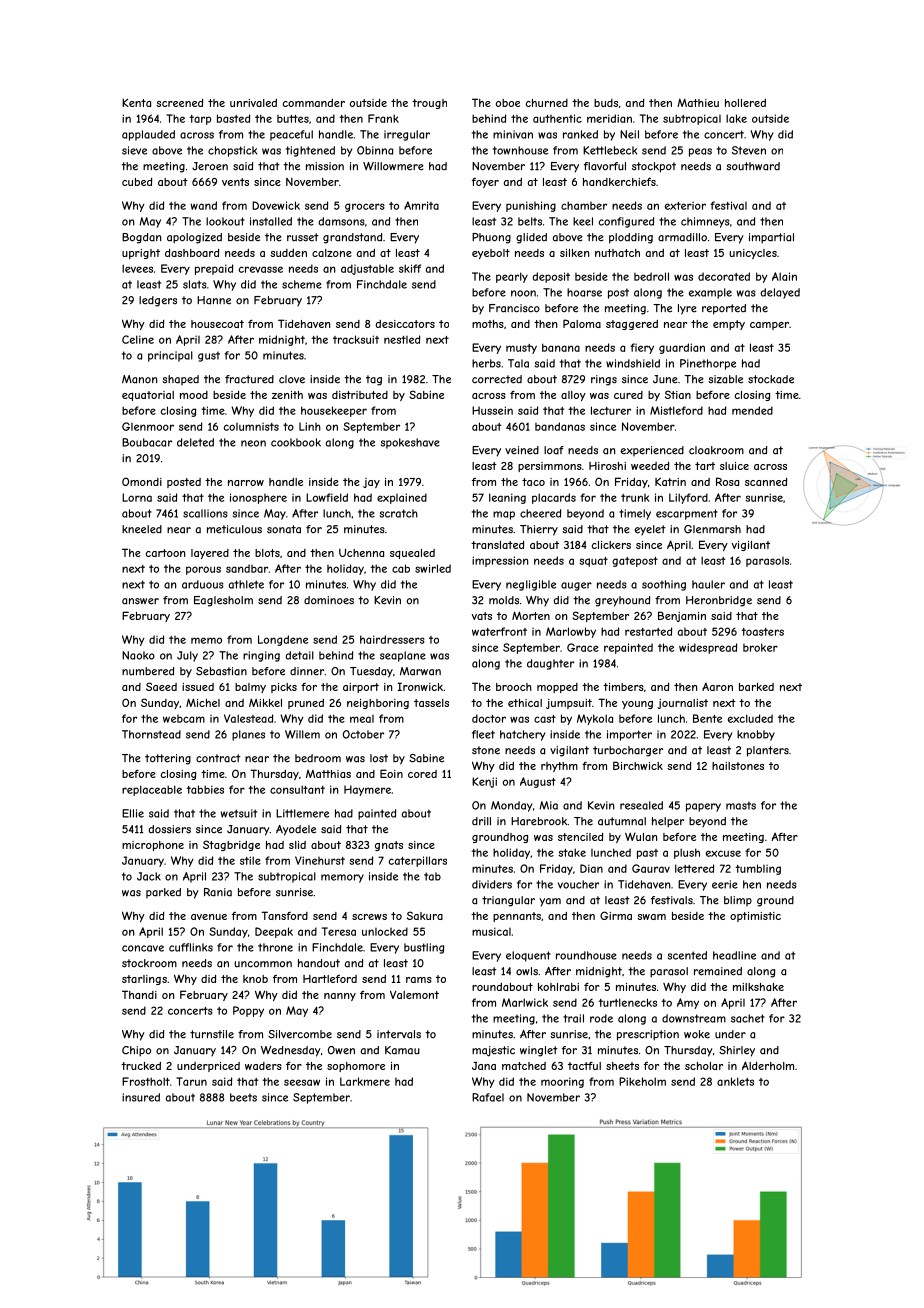 This screenshot has height=1308, width=924. Describe the element at coordinates (547, 103) in the screenshot. I see `churned` at that location.
